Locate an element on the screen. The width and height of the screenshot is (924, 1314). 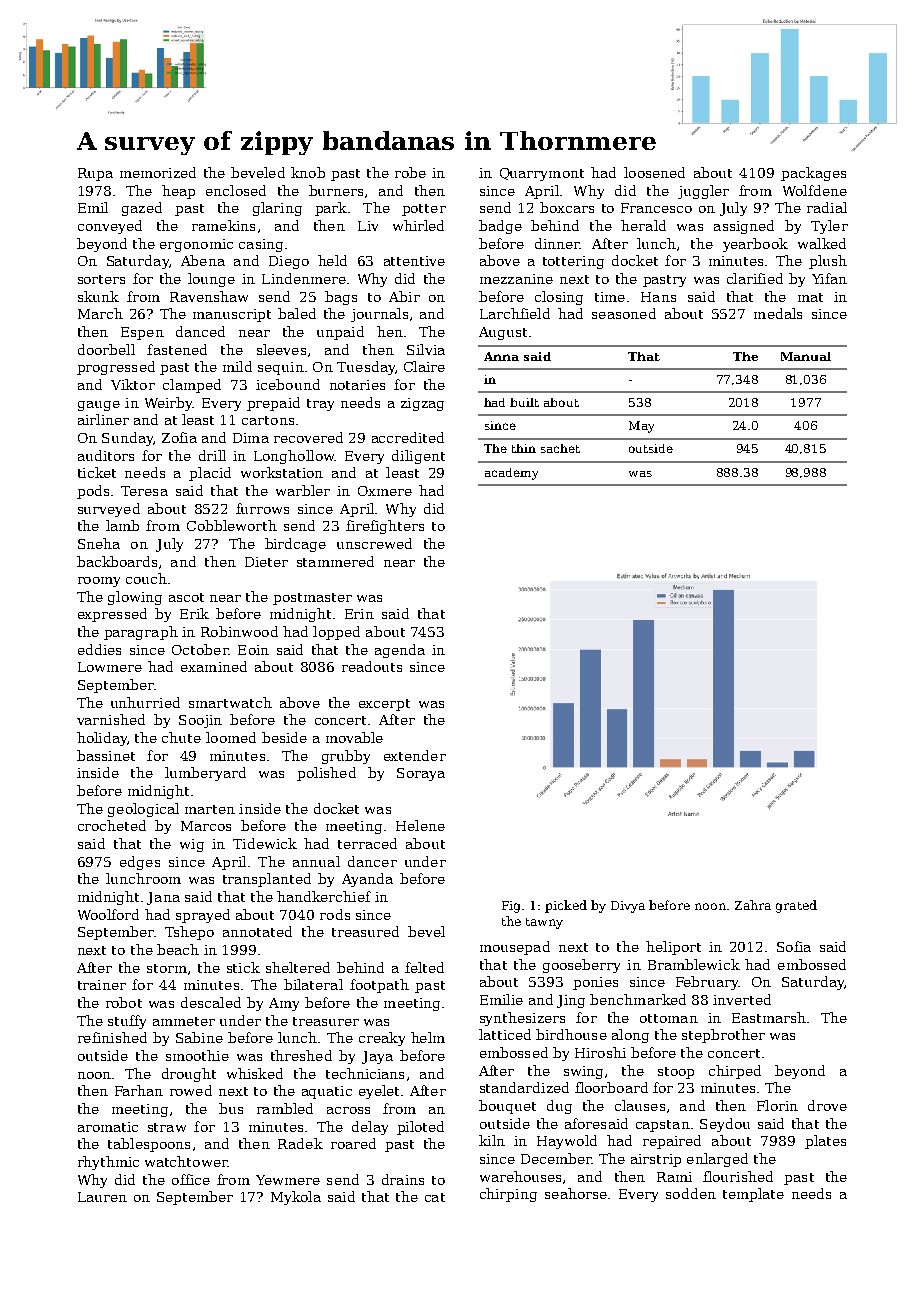
template is located at coordinates (753, 1195).
